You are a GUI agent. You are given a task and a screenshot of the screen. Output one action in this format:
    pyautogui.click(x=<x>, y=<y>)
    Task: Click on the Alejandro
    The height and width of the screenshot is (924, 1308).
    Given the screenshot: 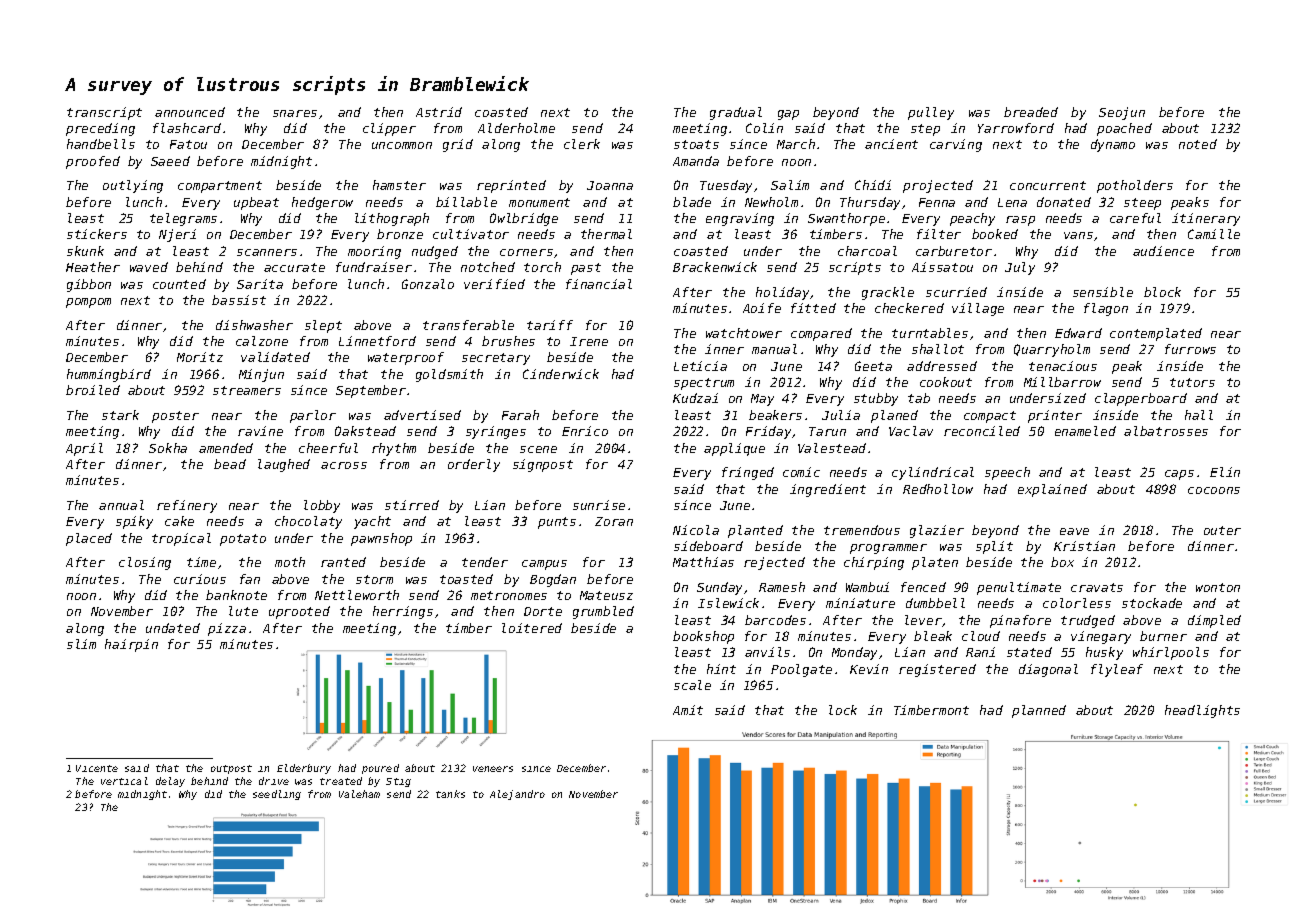 What is the action you would take?
    pyautogui.click(x=517, y=795)
